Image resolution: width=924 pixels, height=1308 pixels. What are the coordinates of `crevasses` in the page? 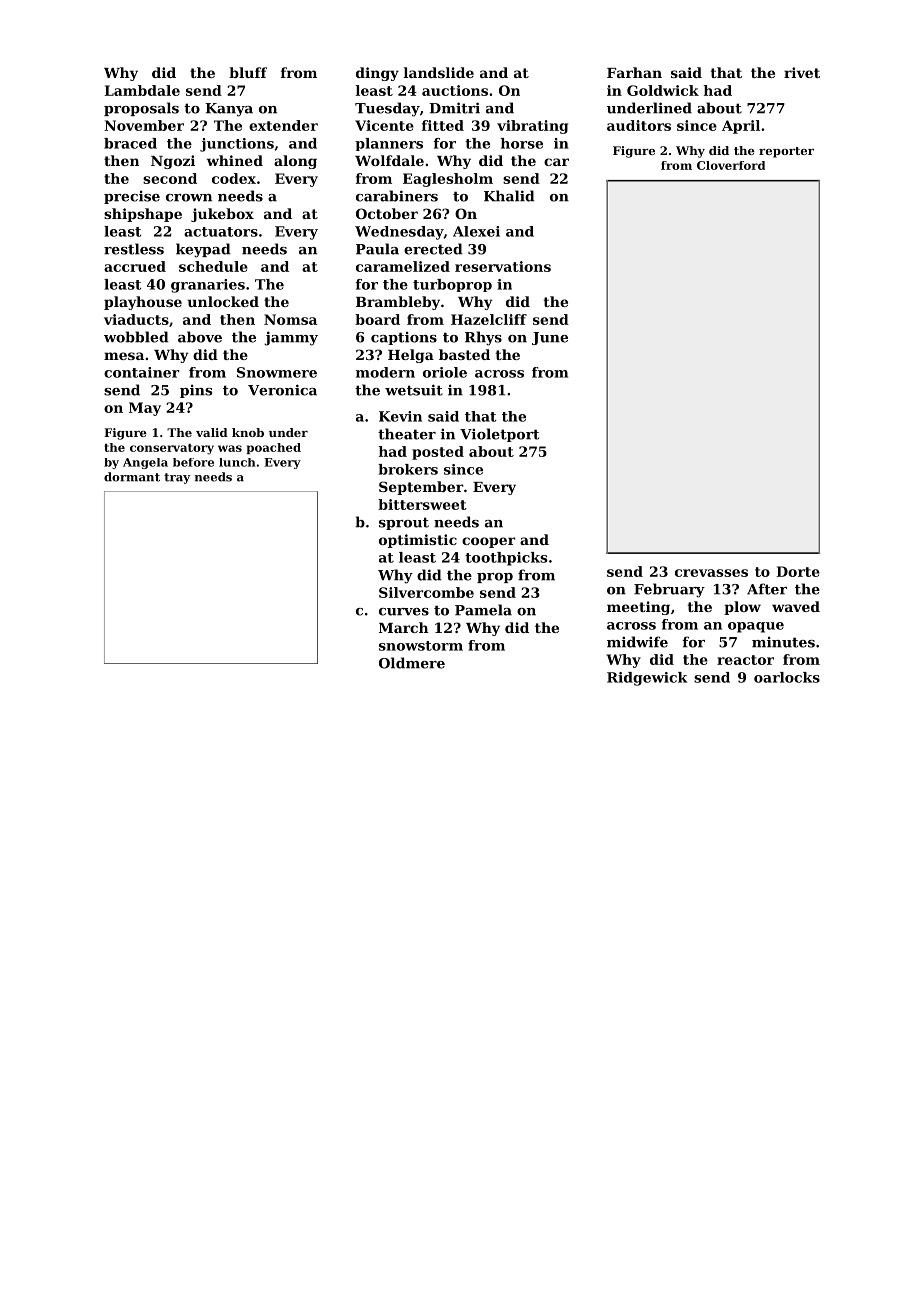 It's located at (711, 573).
